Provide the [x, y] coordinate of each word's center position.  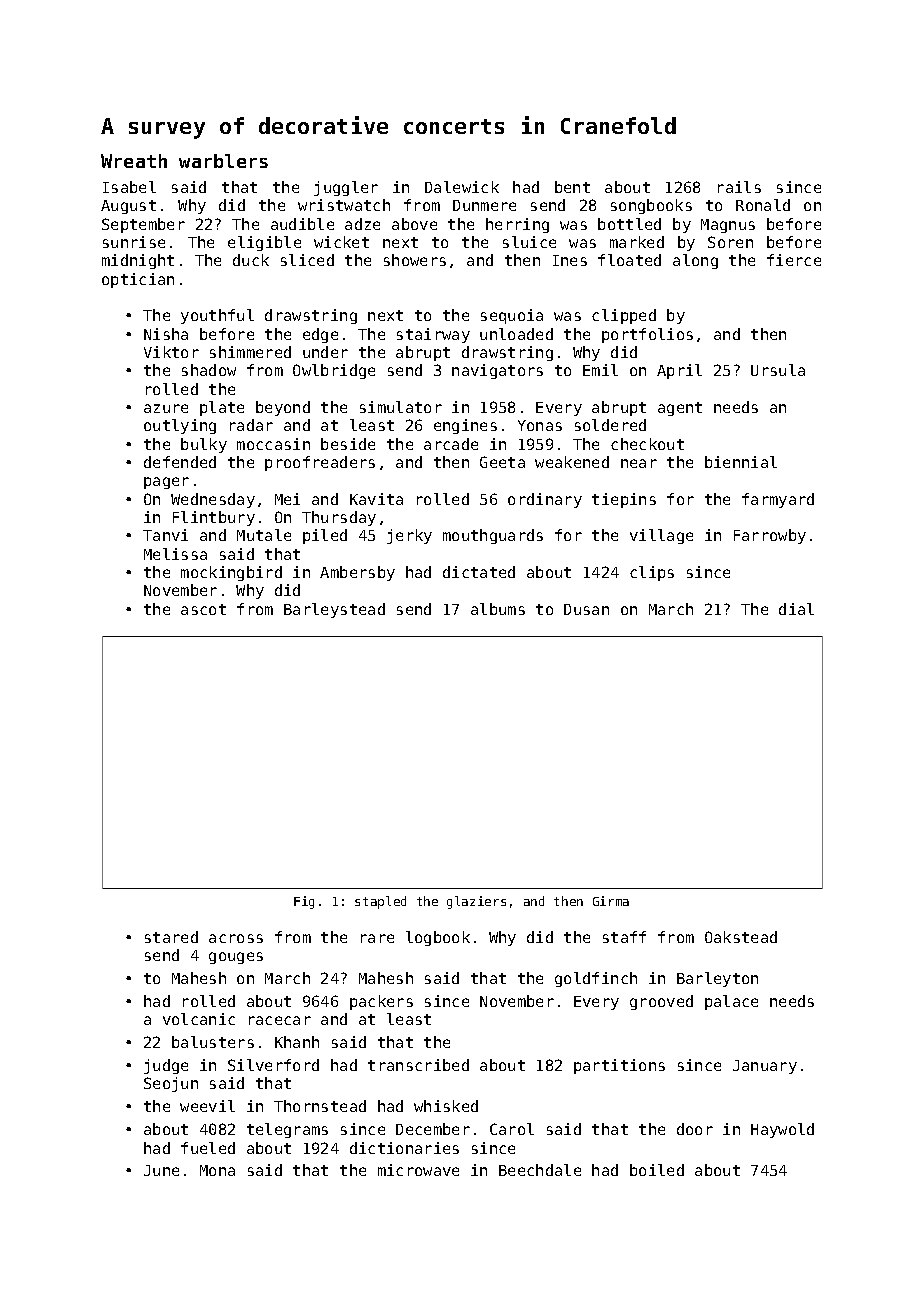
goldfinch [596, 979]
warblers [223, 161]
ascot [203, 609]
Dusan [586, 609]
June [161, 1170]
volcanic [199, 1019]
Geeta [502, 462]
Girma [611, 901]
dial [796, 609]
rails [739, 187]
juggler [346, 188]
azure [166, 408]
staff [624, 937]
